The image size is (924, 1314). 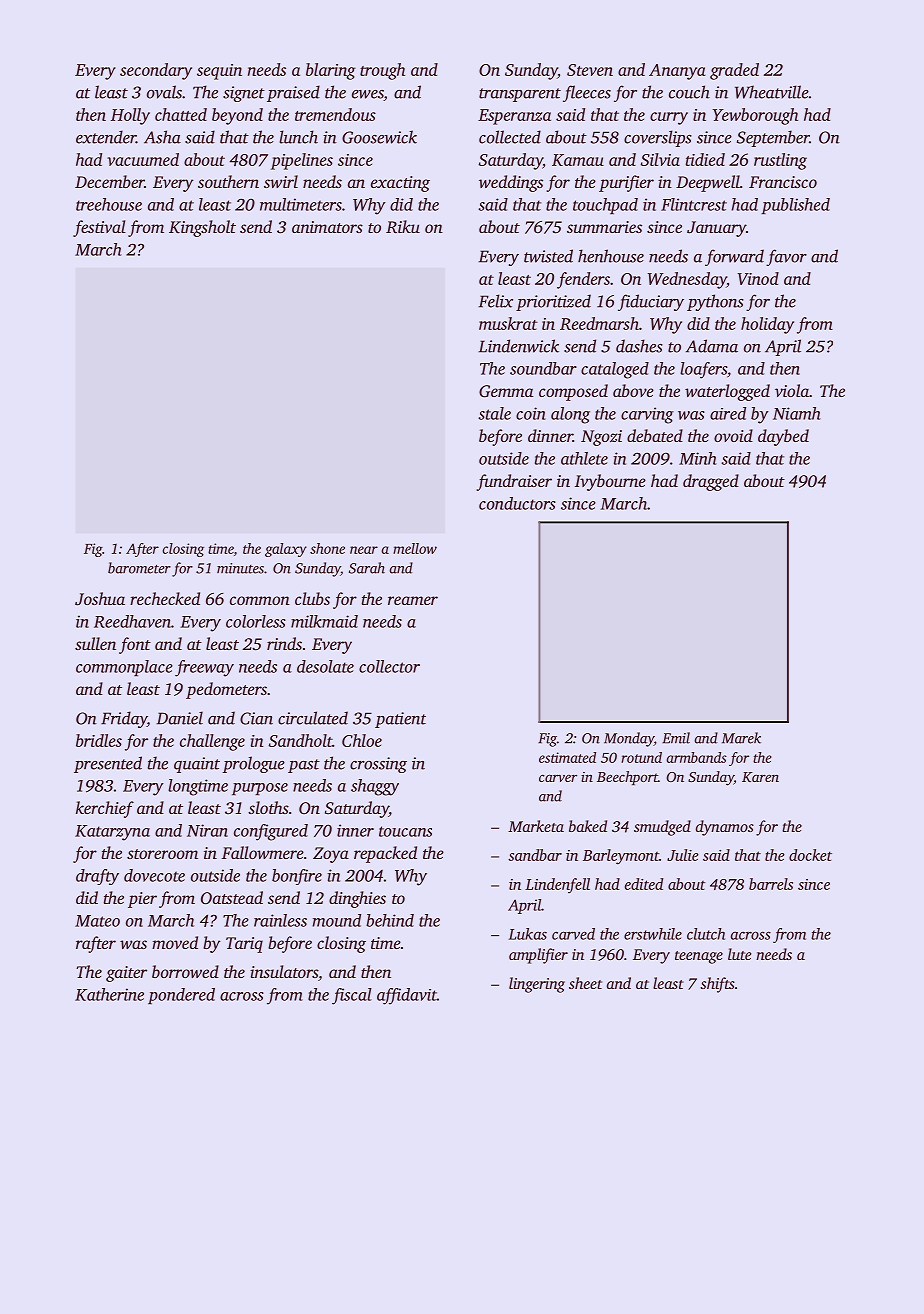 What do you see at coordinates (286, 550) in the screenshot?
I see `galaxy` at bounding box center [286, 550].
